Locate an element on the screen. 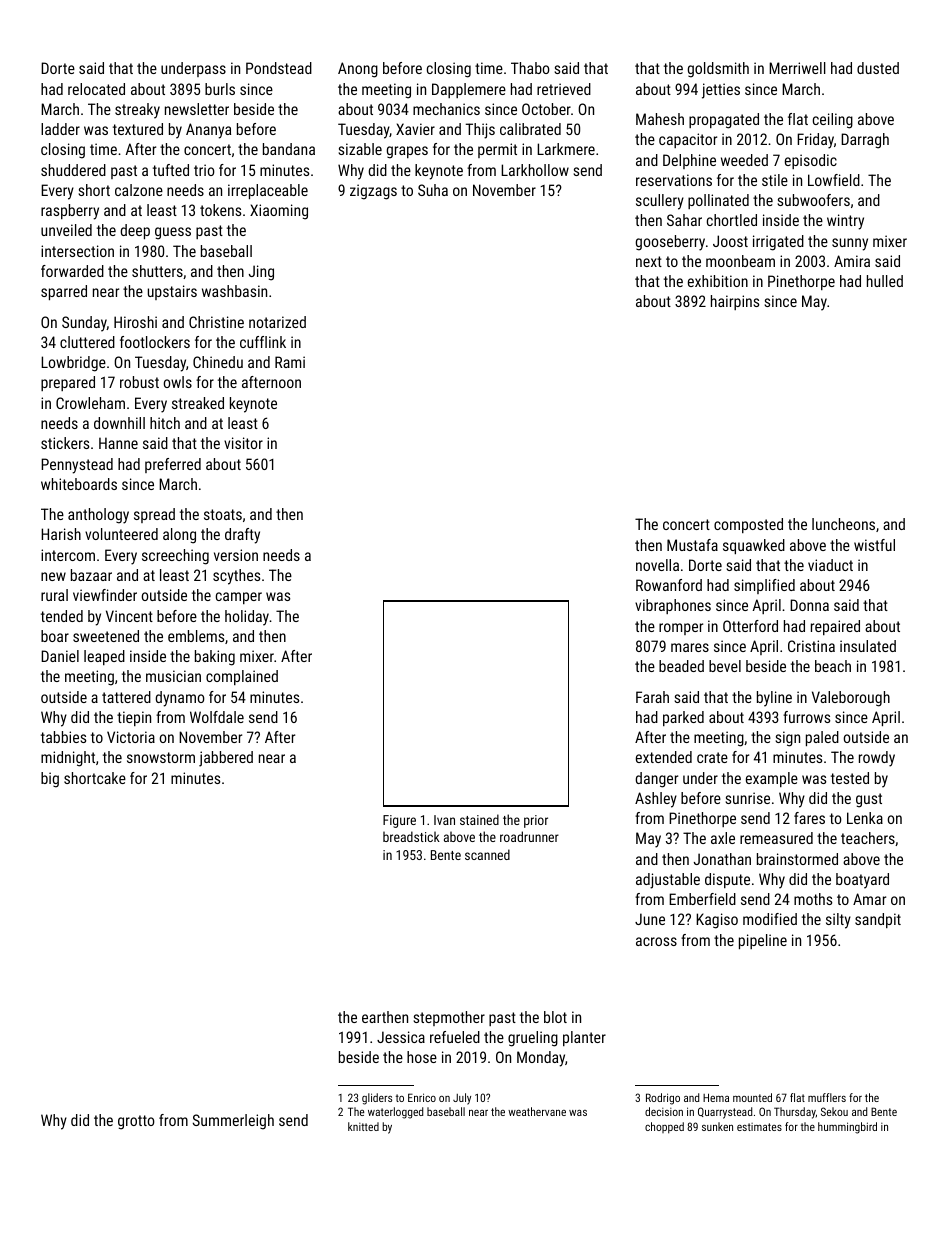 Image resolution: width=952 pixels, height=1233 pixels. moonbeam is located at coordinates (740, 261).
